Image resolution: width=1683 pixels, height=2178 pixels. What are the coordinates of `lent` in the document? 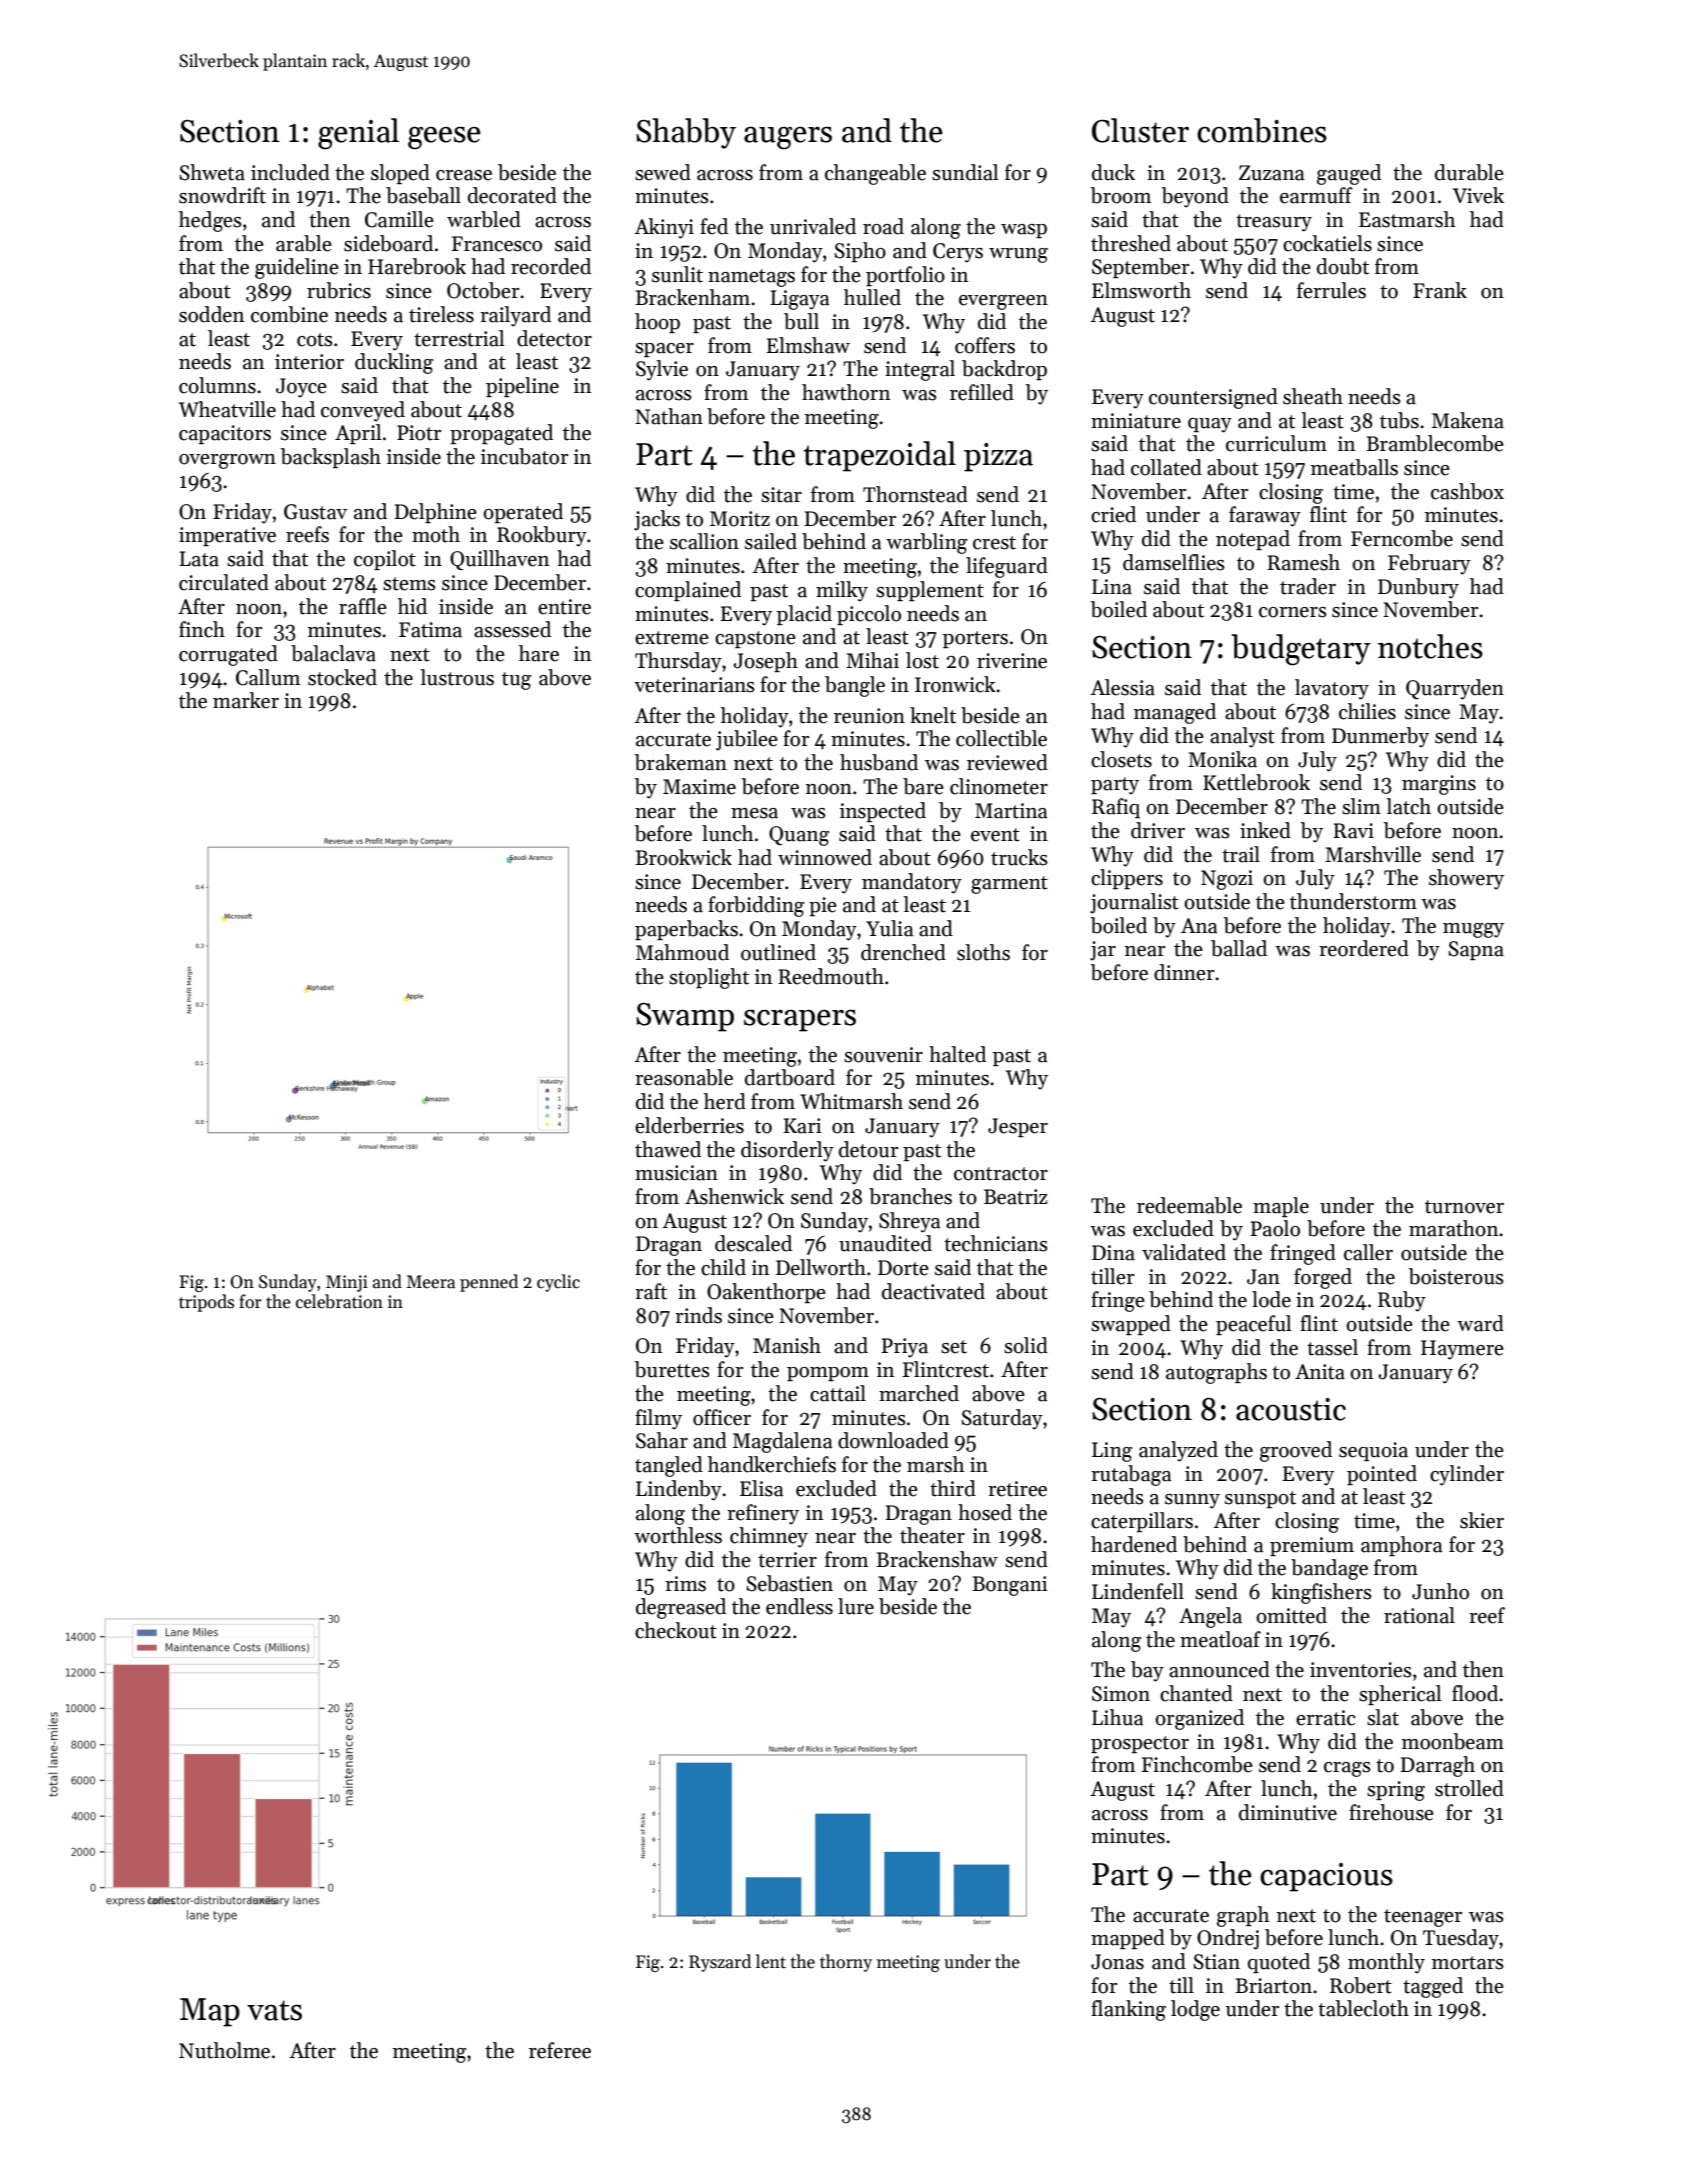 It's located at (771, 1961).
